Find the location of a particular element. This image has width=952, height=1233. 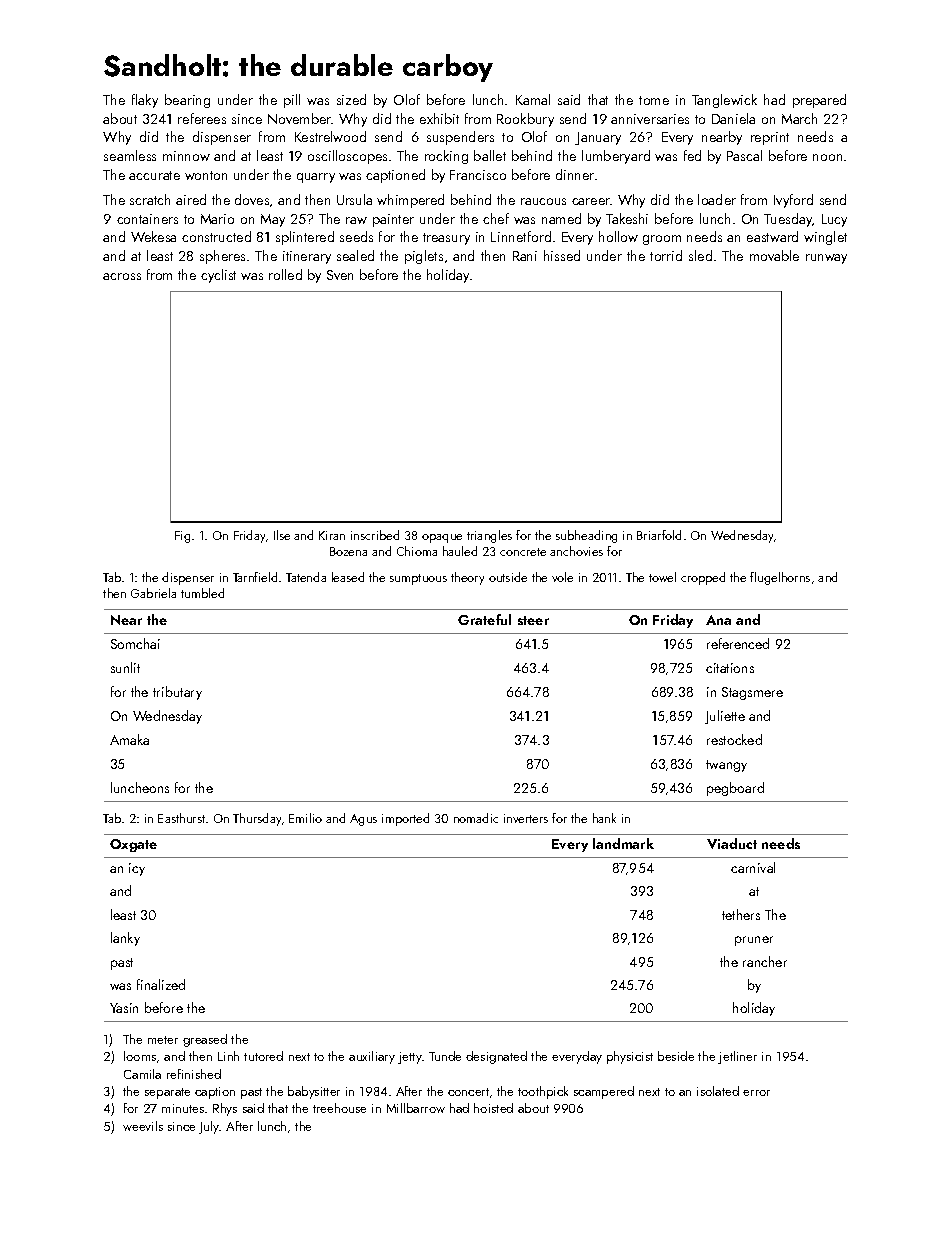

icy is located at coordinates (137, 869).
